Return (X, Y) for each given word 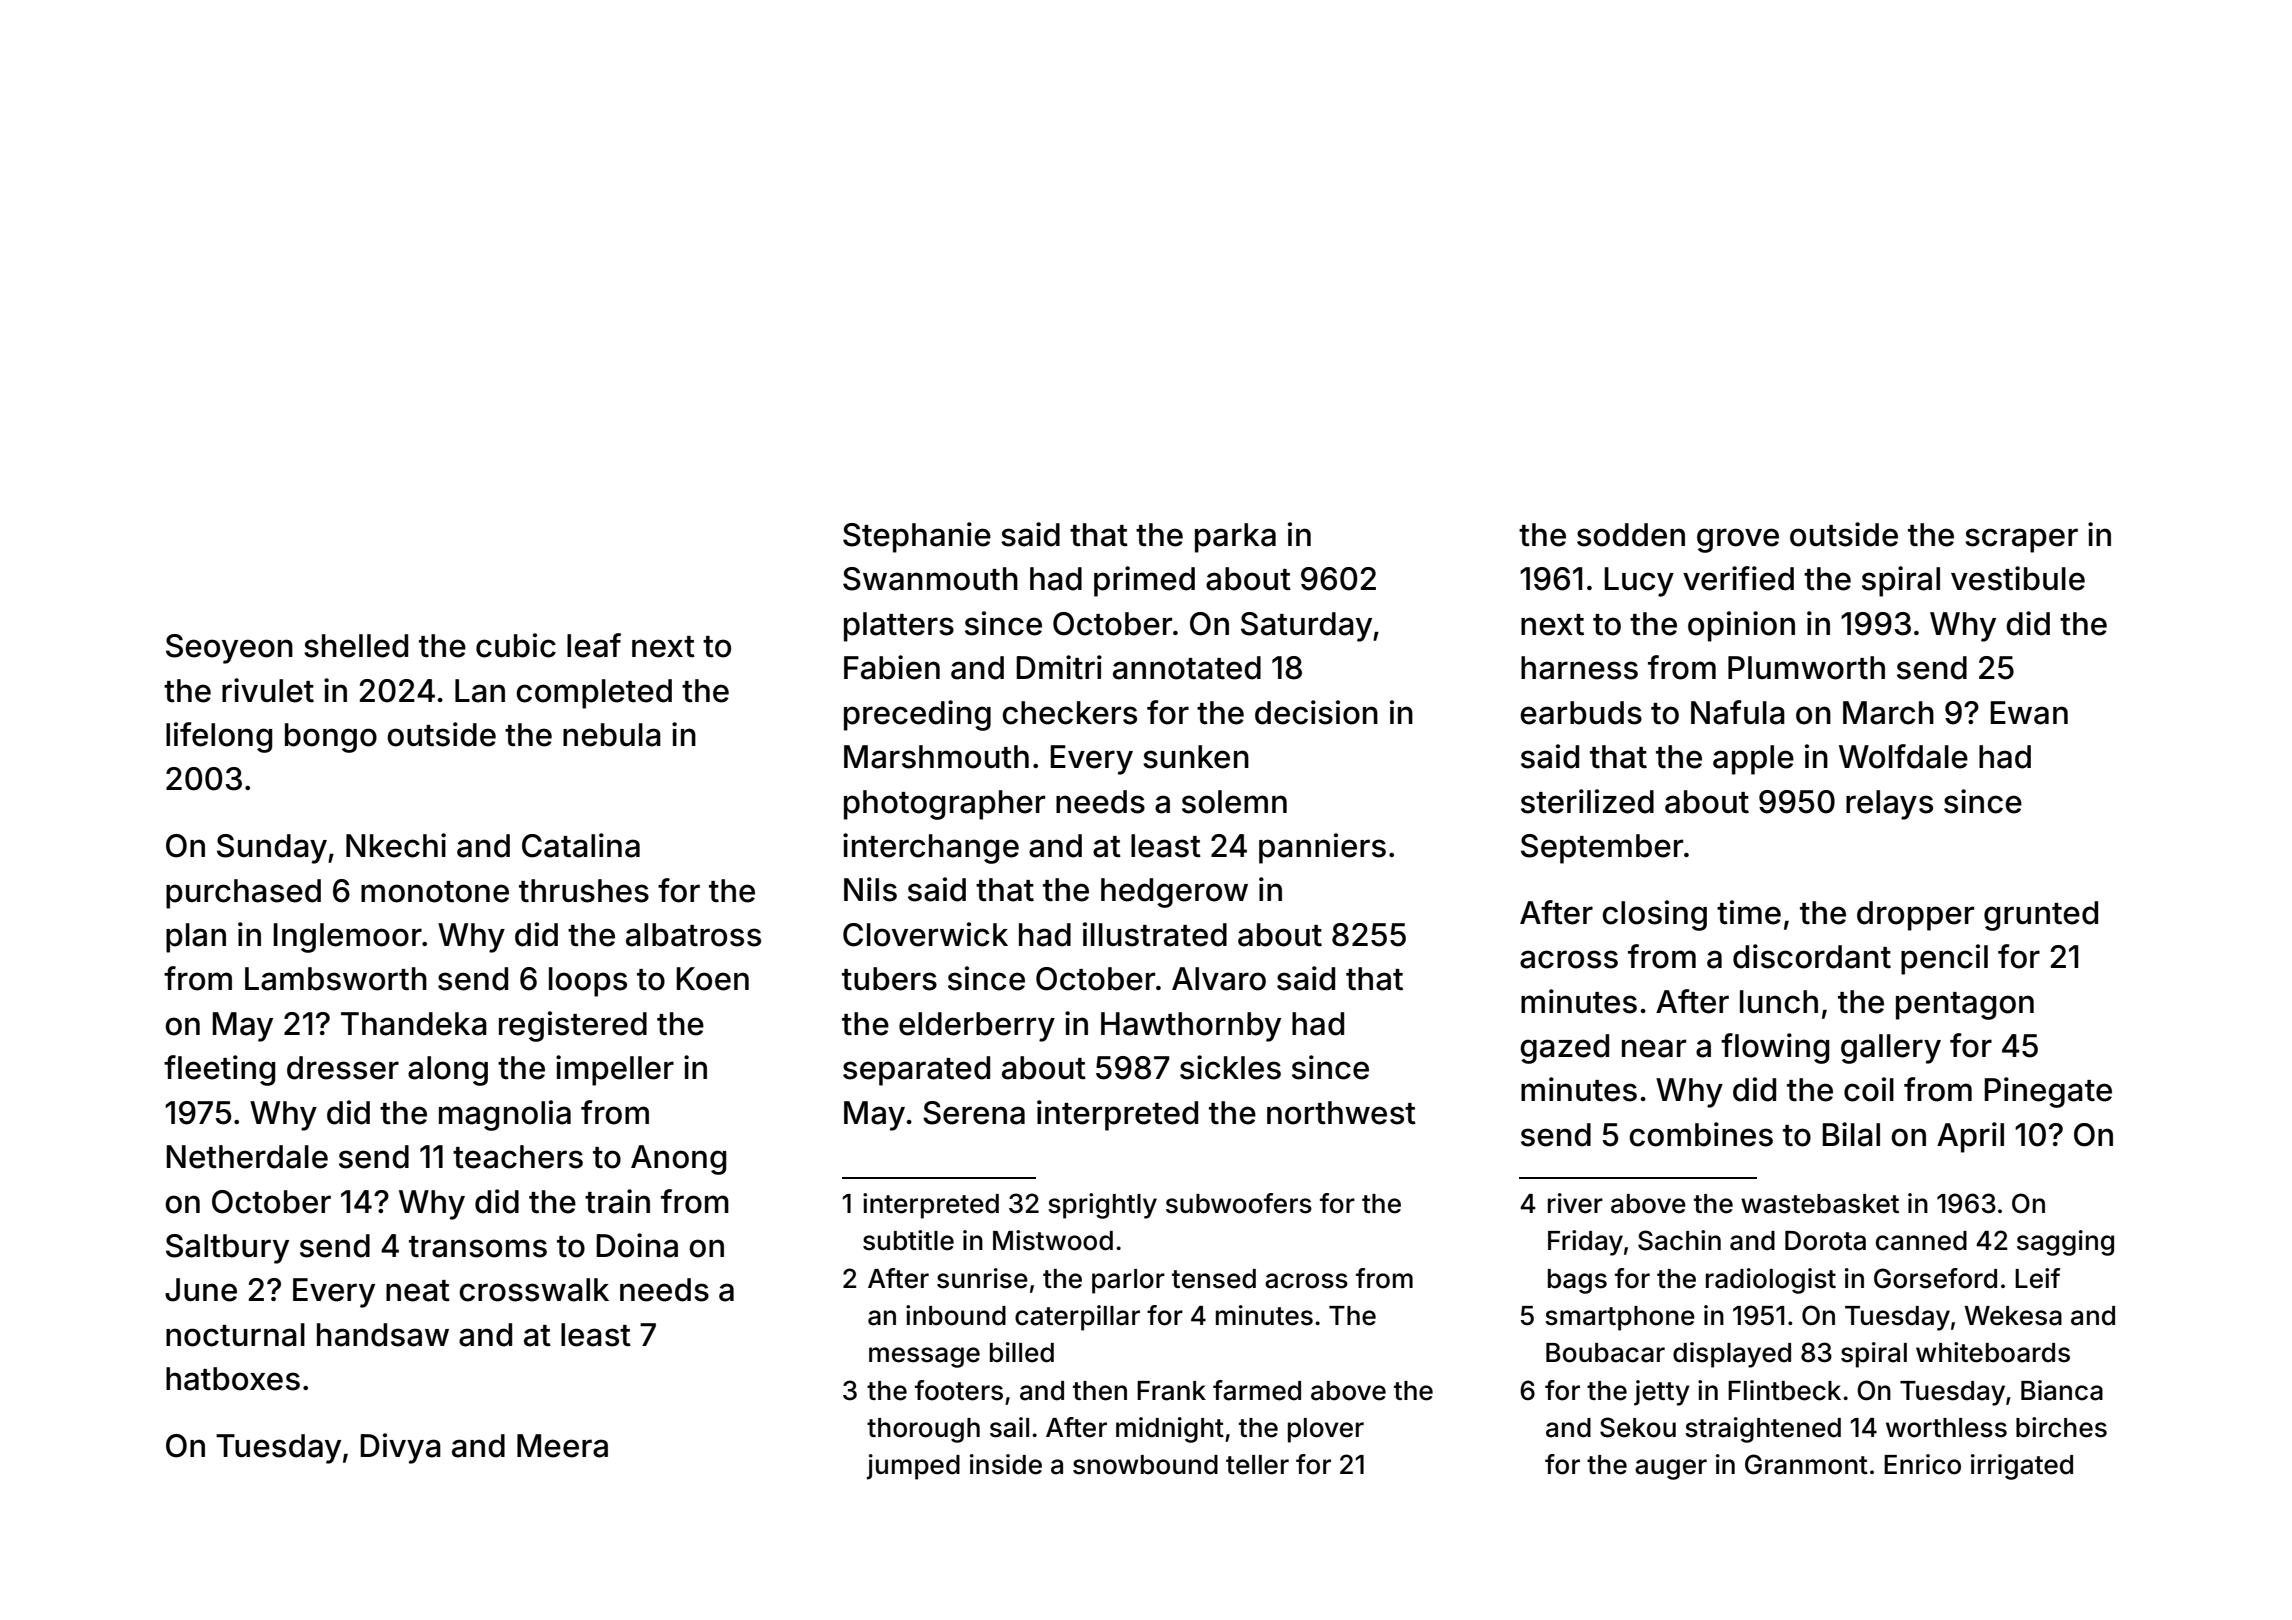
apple (1753, 760)
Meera (562, 1446)
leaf (594, 645)
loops (588, 982)
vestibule (2018, 578)
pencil (1944, 959)
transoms (478, 1247)
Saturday (1306, 627)
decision (1316, 712)
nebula (612, 735)
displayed (1732, 1355)
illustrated (1155, 934)
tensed (1214, 1279)
